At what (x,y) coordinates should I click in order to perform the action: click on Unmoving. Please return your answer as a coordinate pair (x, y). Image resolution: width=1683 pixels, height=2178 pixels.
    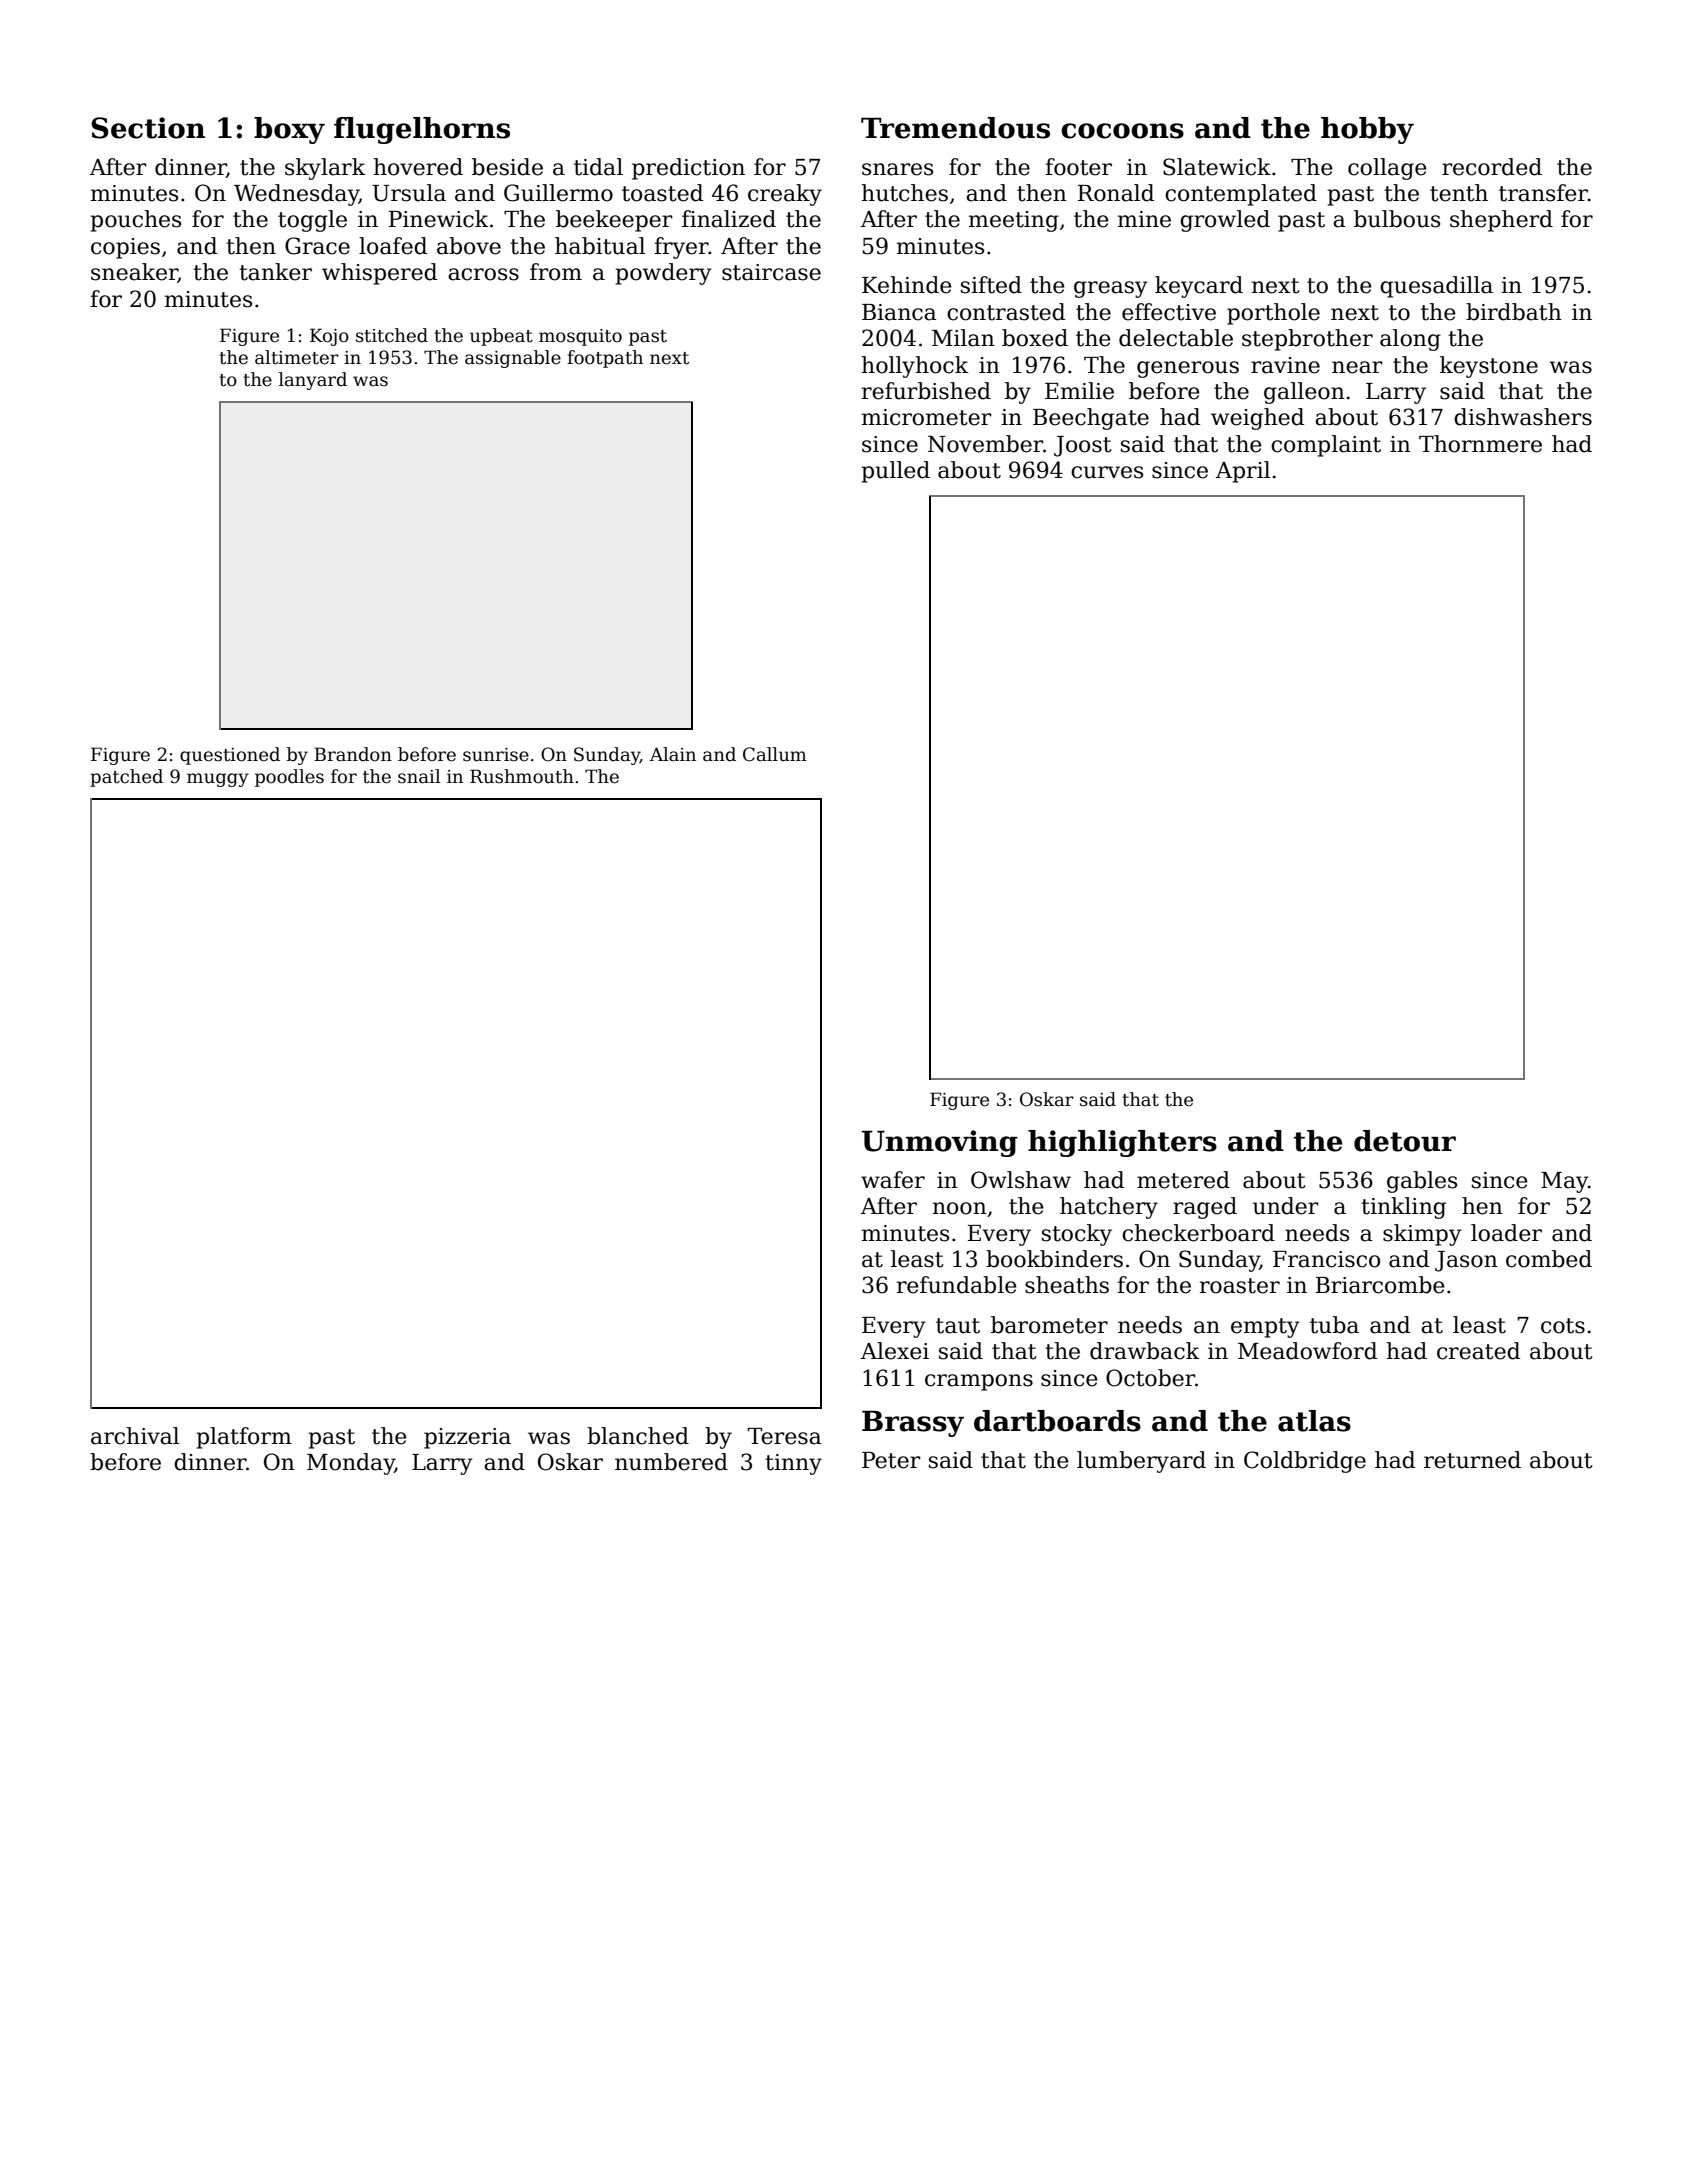
    Looking at the image, I should click on (940, 1143).
